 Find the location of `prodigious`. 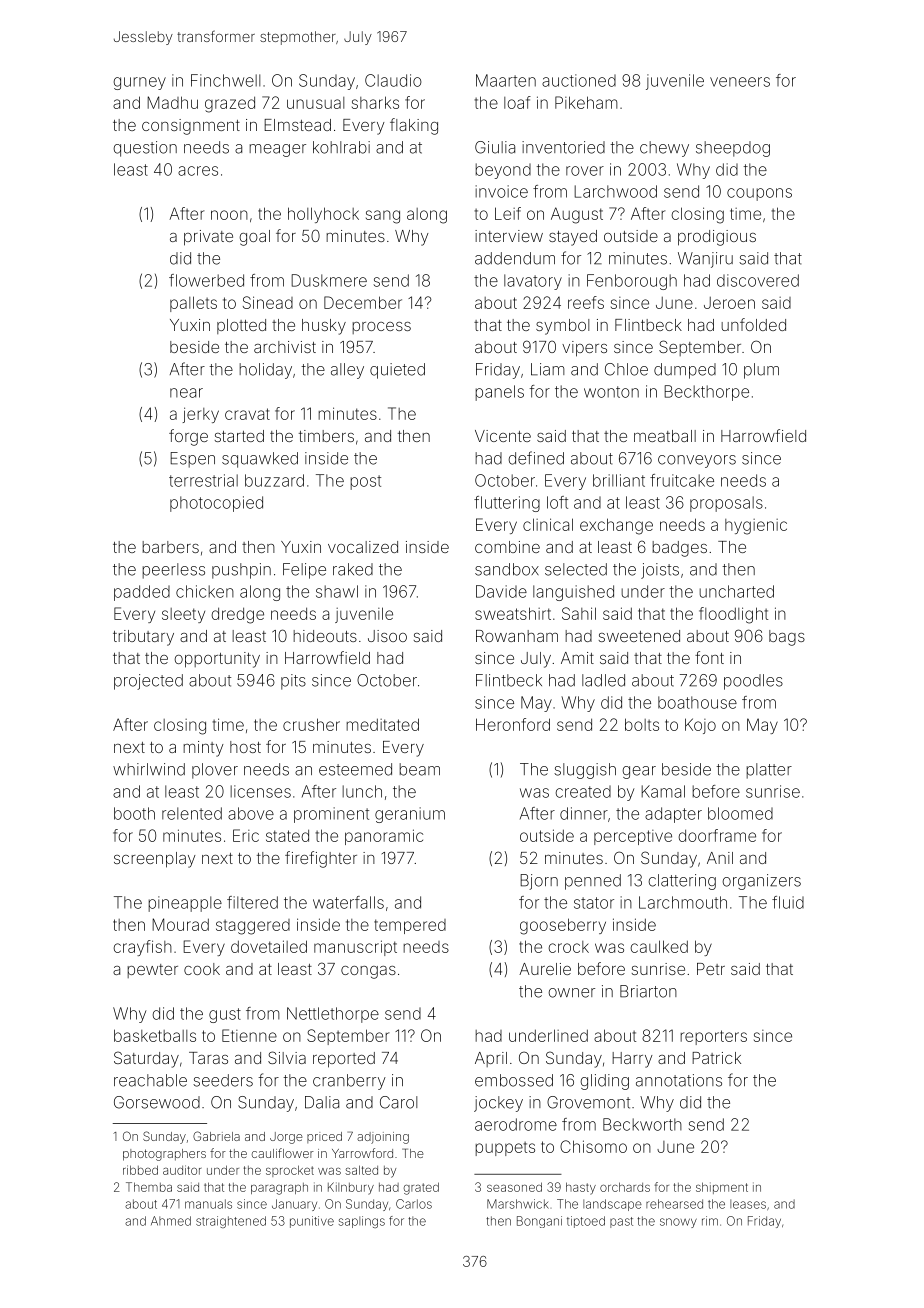

prodigious is located at coordinates (717, 238).
